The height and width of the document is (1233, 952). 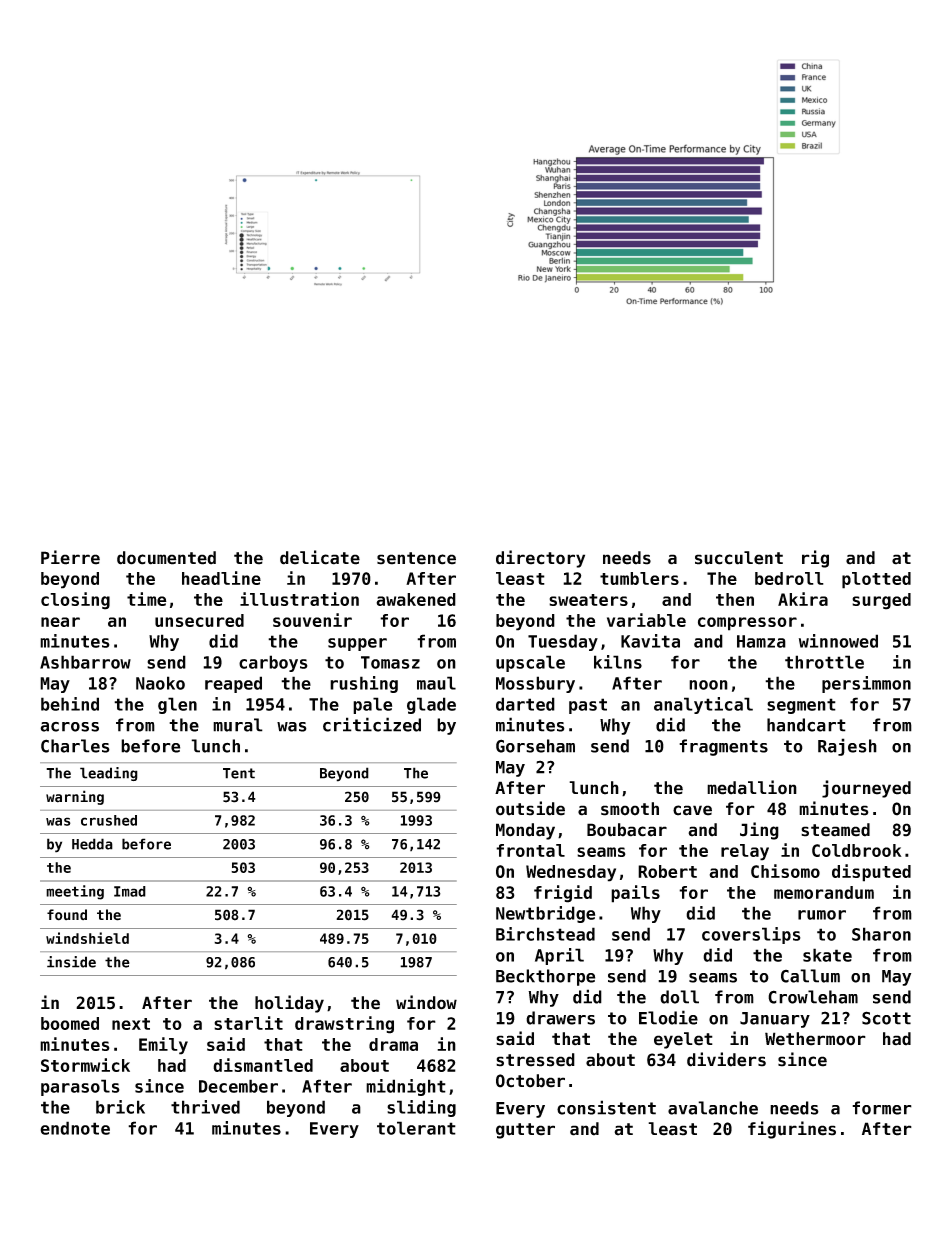 What do you see at coordinates (416, 599) in the document?
I see `awakened` at bounding box center [416, 599].
